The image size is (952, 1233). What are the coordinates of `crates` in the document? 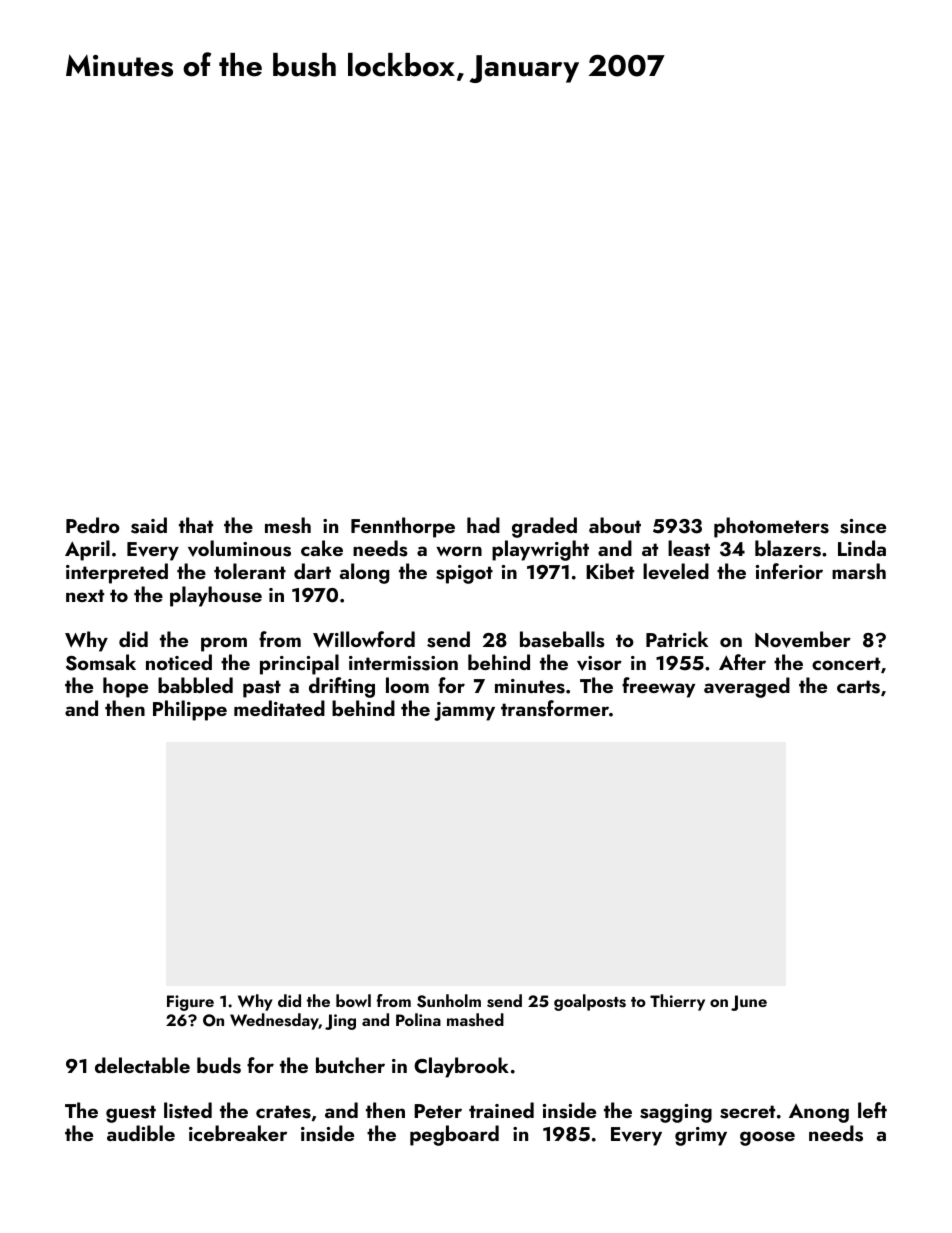 It's located at (283, 1112).
